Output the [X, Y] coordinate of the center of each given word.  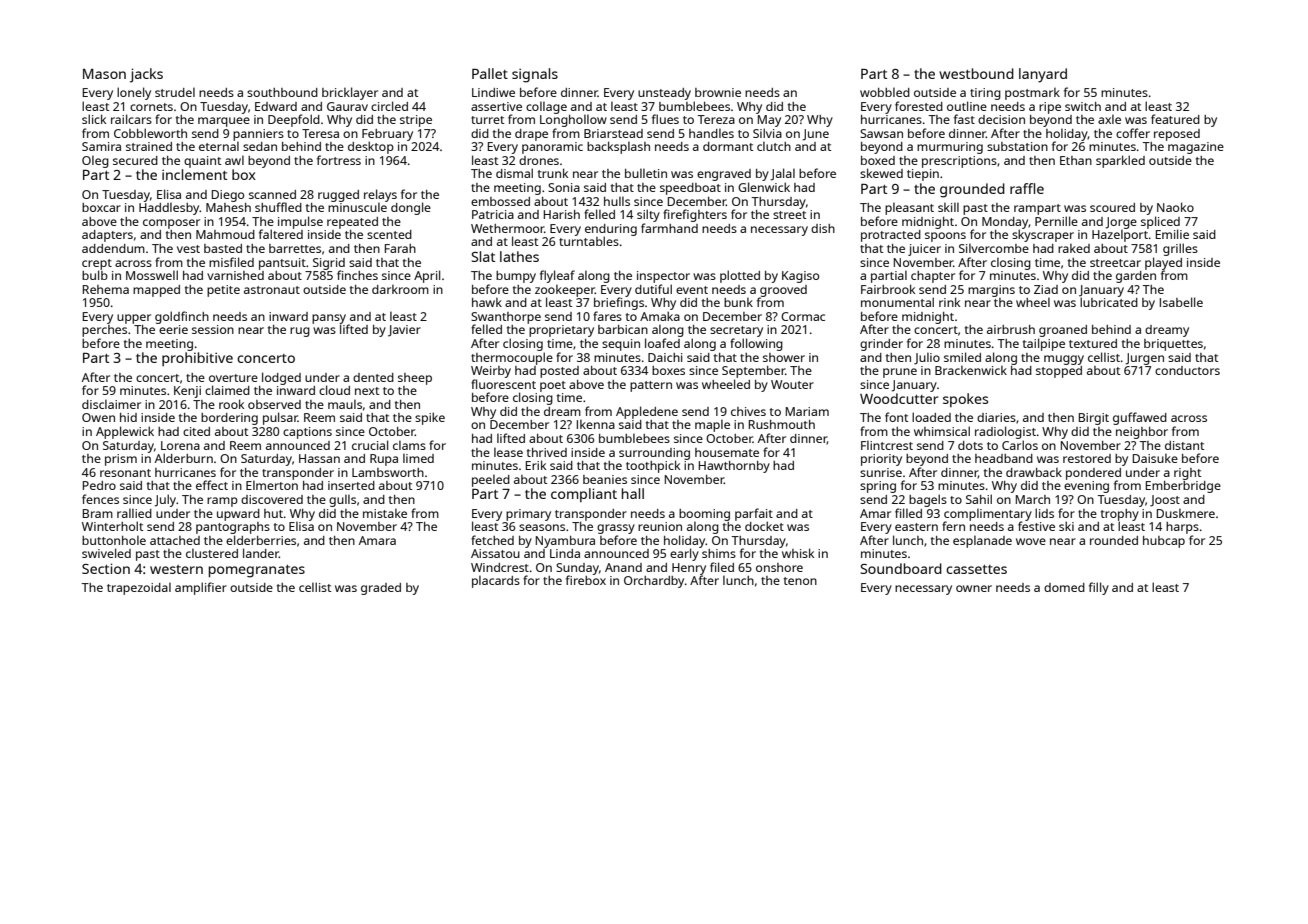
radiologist [1005, 432]
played [1163, 263]
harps [1182, 528]
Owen [98, 417]
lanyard [1043, 75]
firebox [586, 580]
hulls [617, 201]
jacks [146, 75]
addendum [113, 248]
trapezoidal [139, 588]
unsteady [664, 94]
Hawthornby [734, 467]
